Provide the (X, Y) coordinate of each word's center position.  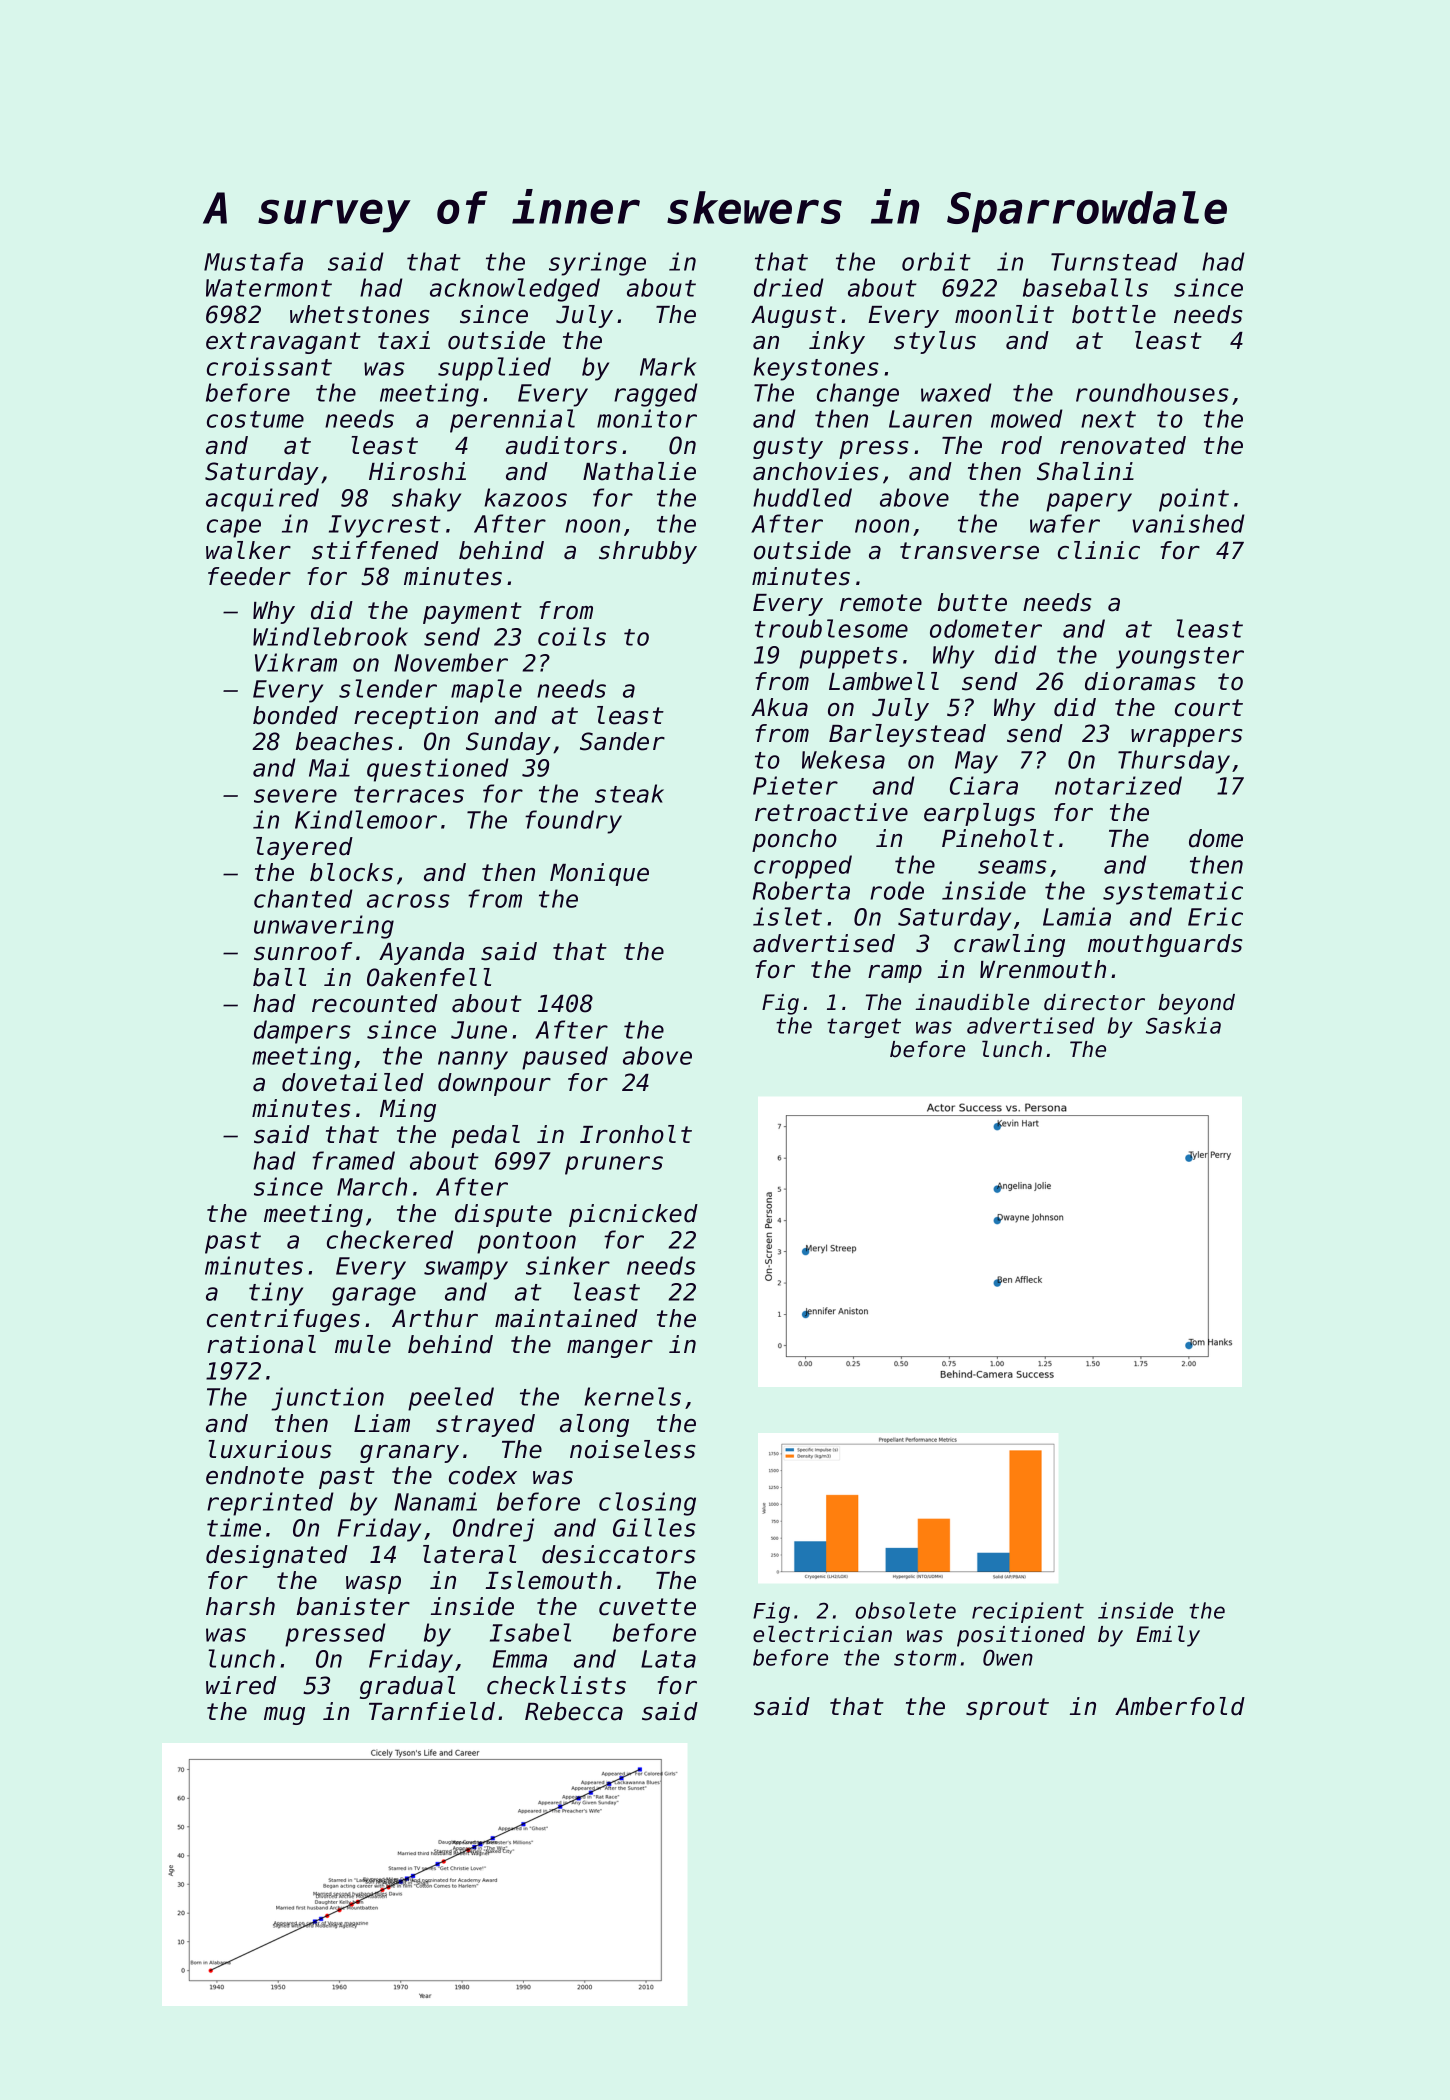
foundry (573, 822)
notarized (1118, 785)
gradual (407, 1687)
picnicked (633, 1215)
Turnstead (1114, 261)
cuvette (647, 1607)
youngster (1180, 658)
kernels (632, 1396)
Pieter (795, 785)
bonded (295, 715)
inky (837, 342)
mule (363, 1344)
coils (572, 636)
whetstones (359, 314)
